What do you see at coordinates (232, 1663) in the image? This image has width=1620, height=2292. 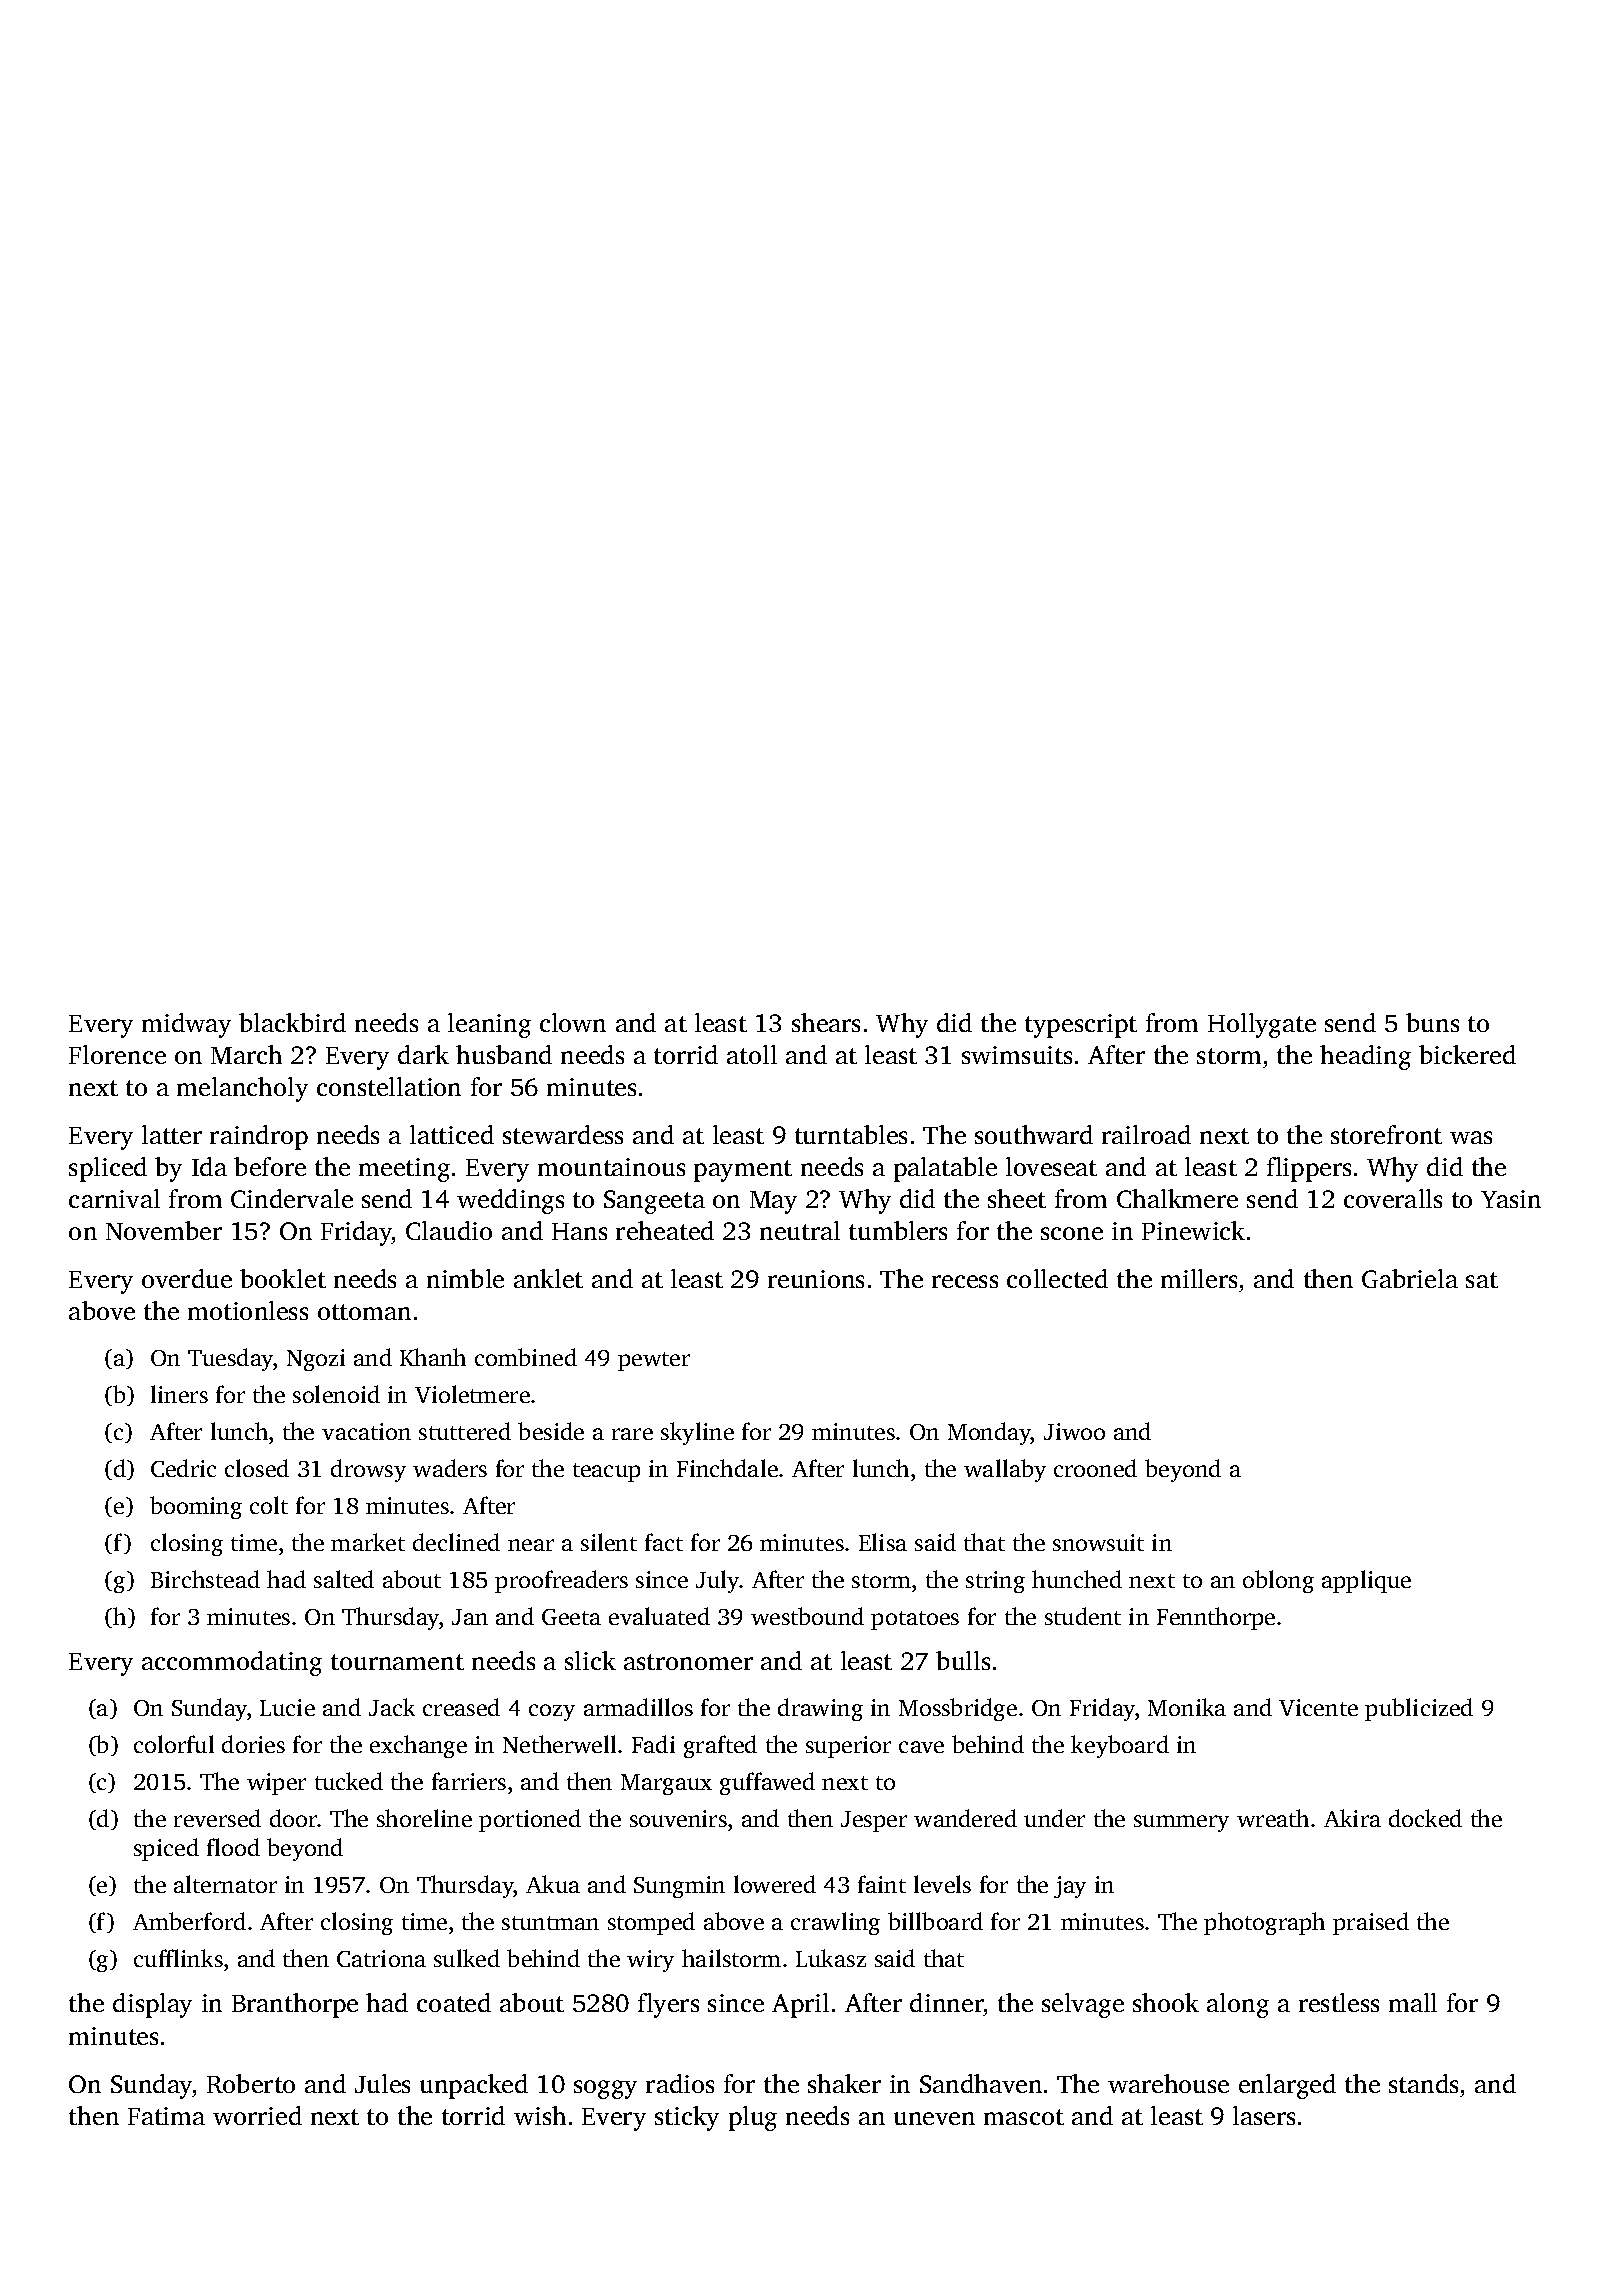 I see `accommodating` at bounding box center [232, 1663].
